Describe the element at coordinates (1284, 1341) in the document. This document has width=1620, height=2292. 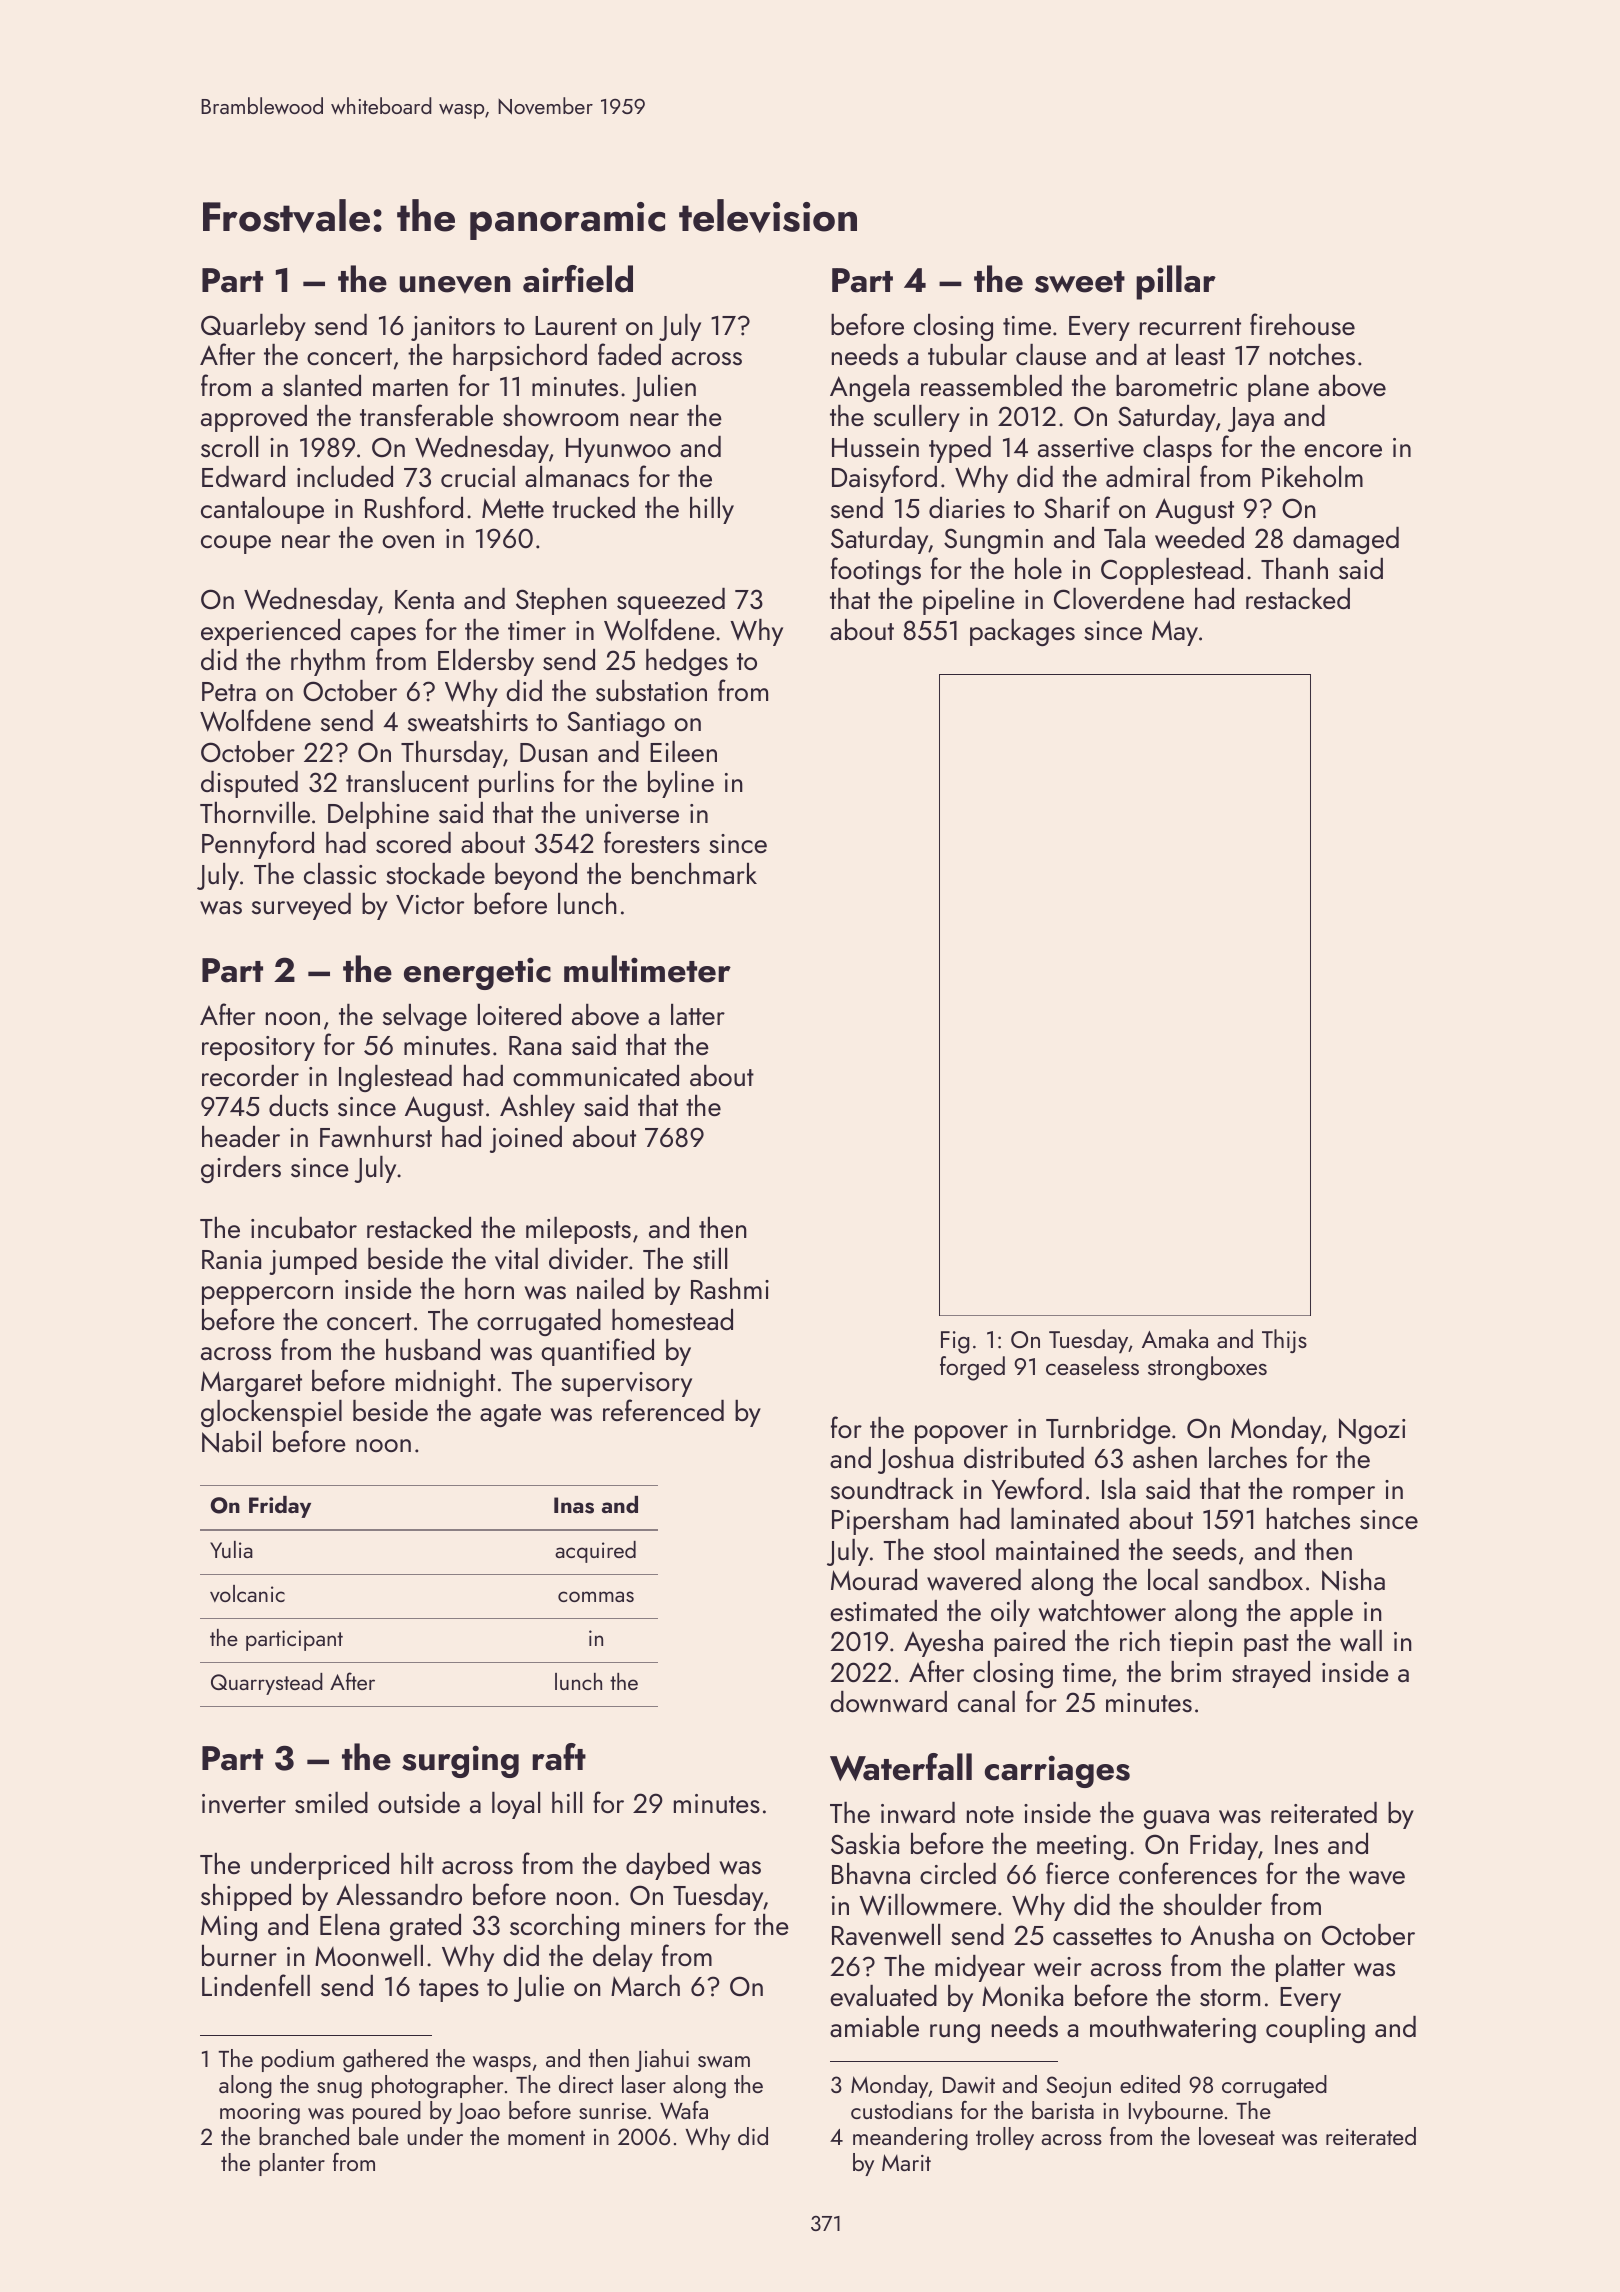
I see `Thijs` at that location.
